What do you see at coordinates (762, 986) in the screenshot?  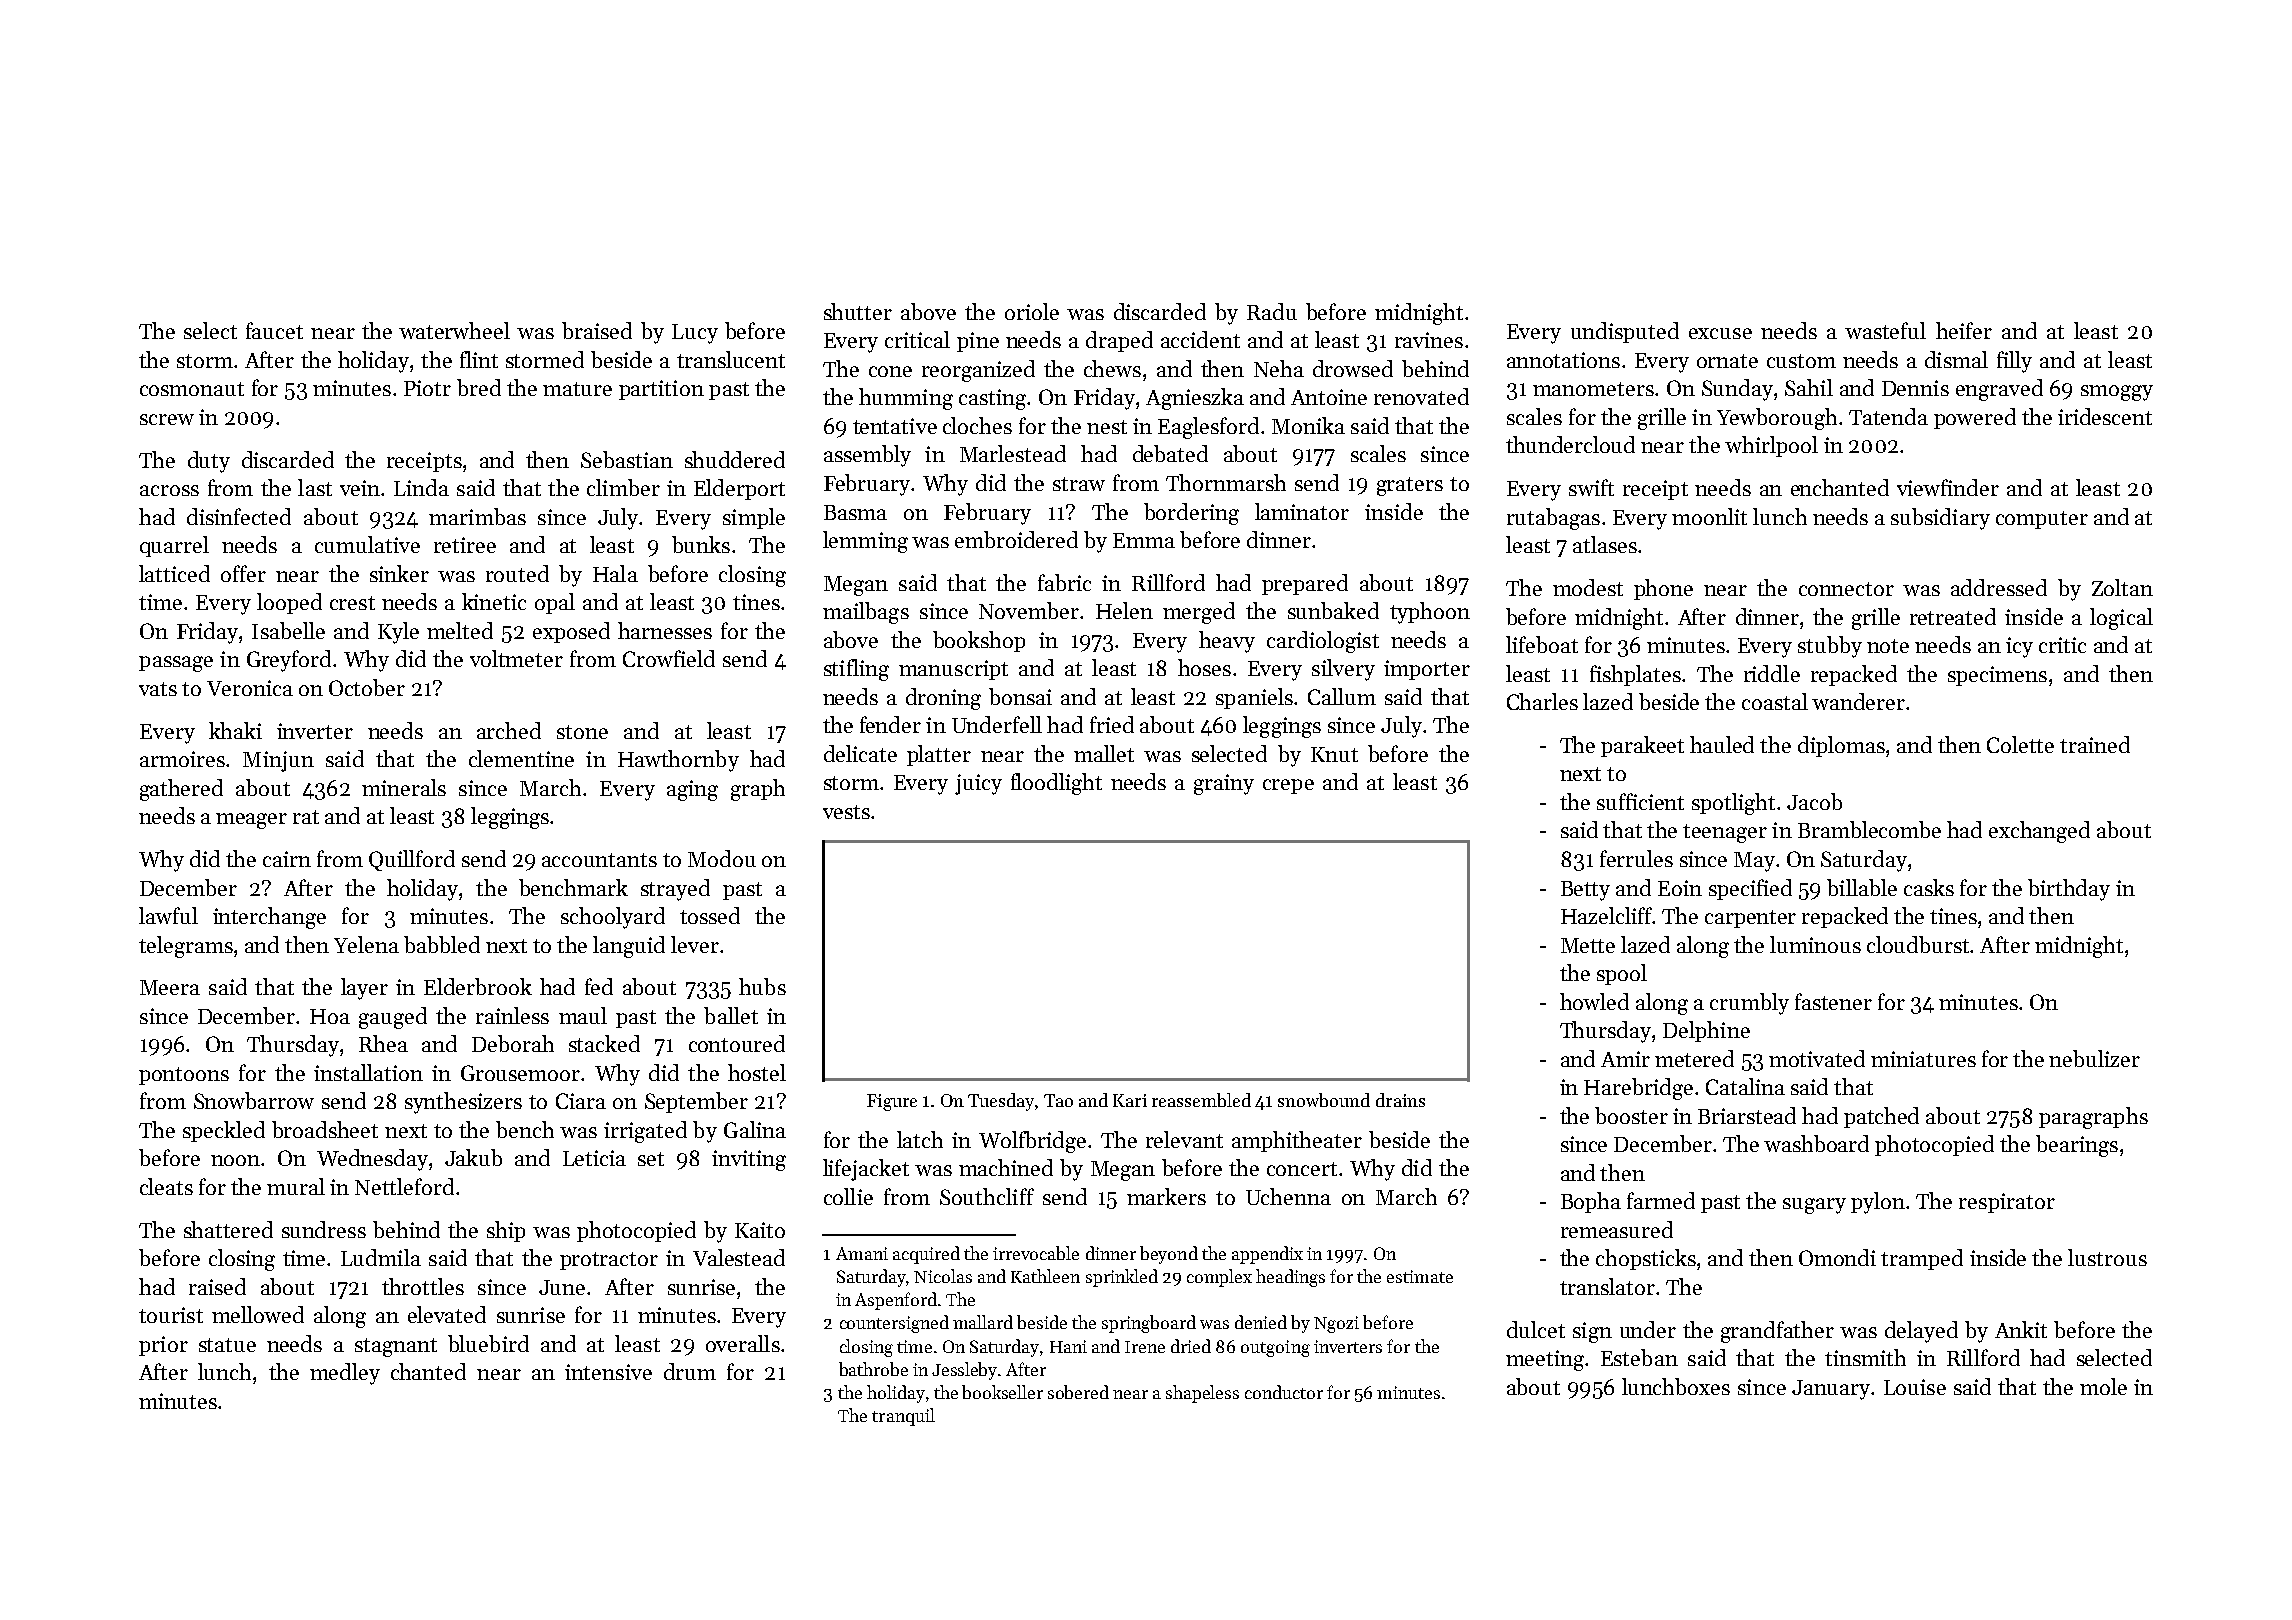 I see `hubs` at bounding box center [762, 986].
